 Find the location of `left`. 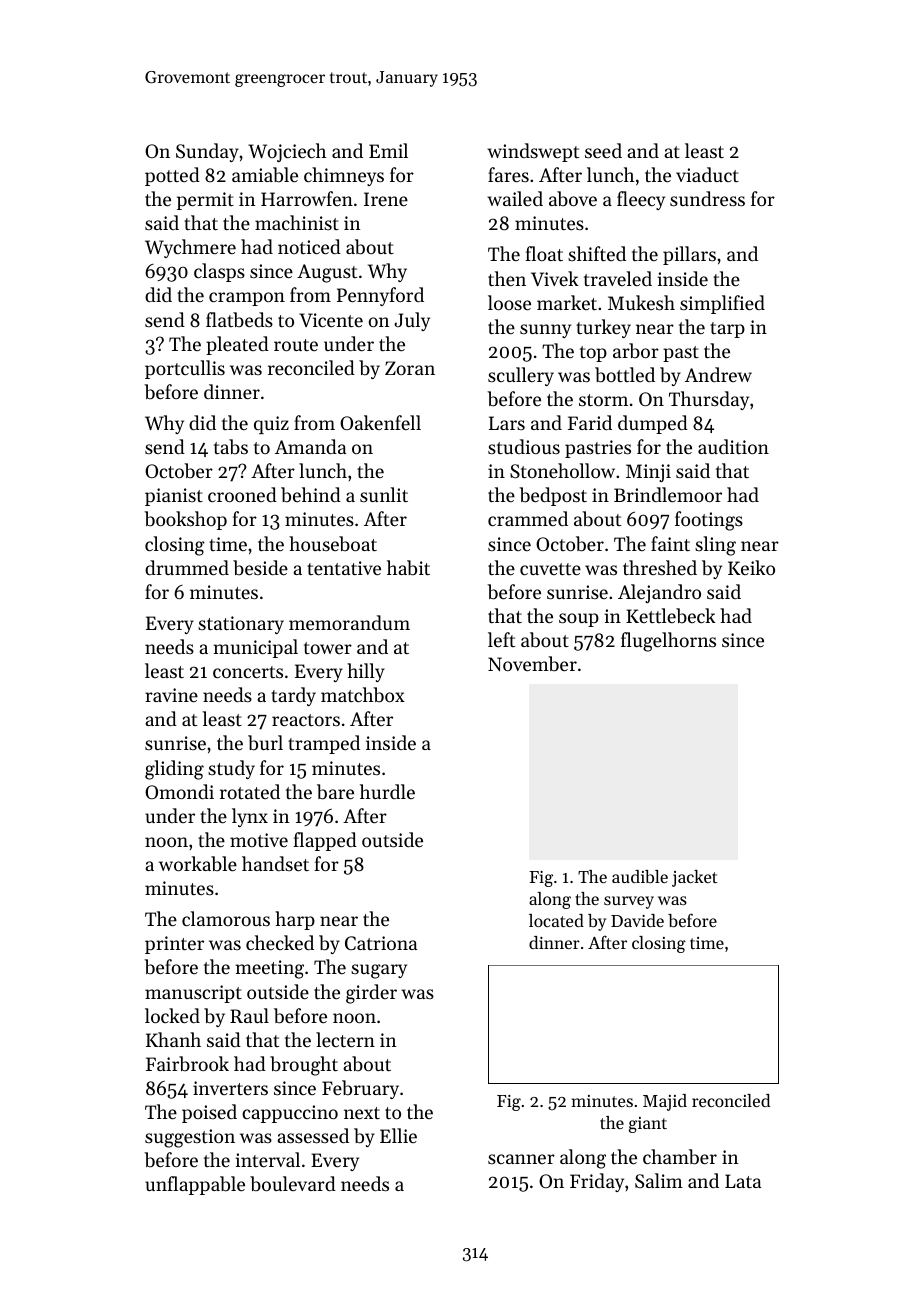

left is located at coordinates (501, 639).
